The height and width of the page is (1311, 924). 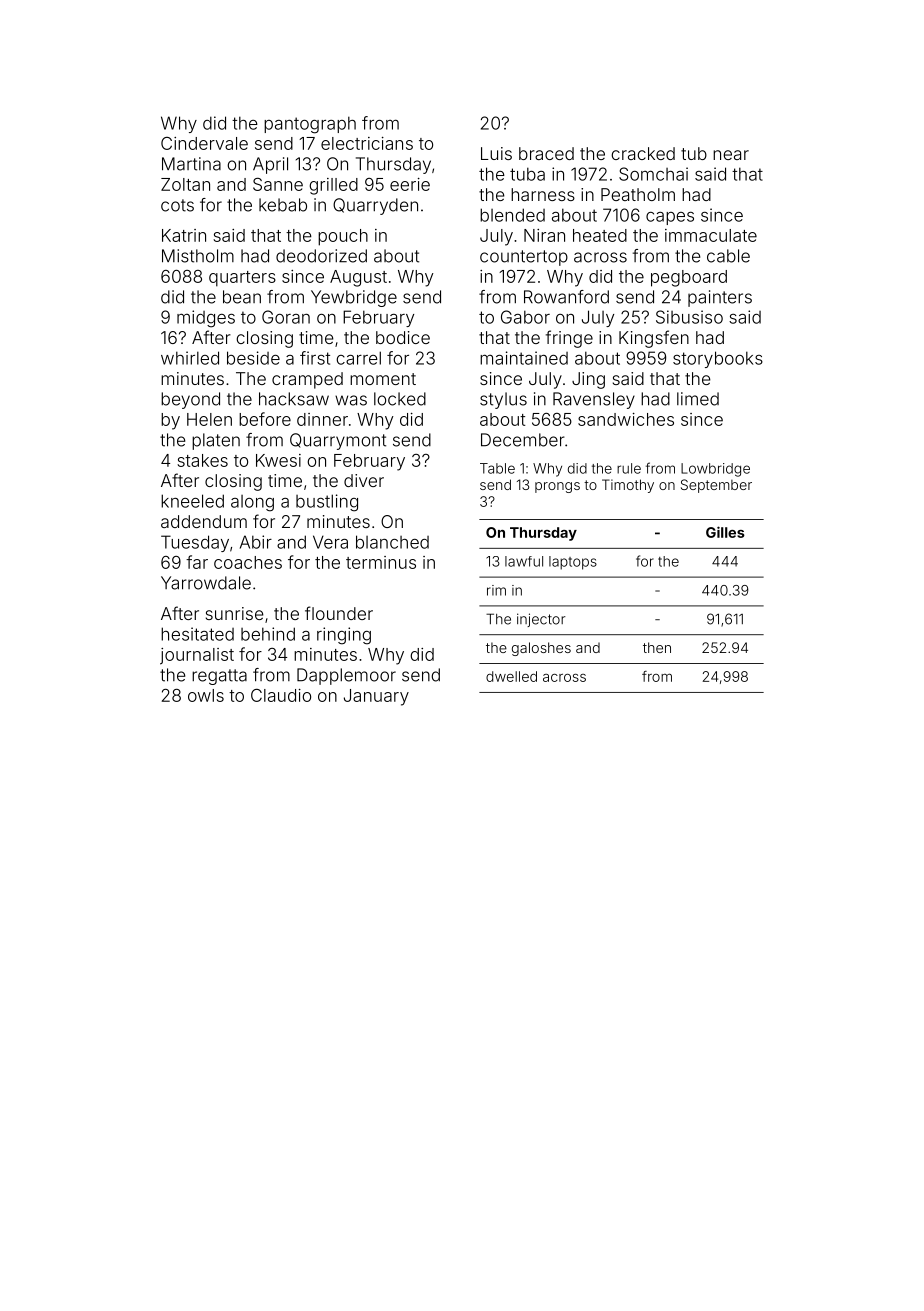 I want to click on near, so click(x=731, y=155).
